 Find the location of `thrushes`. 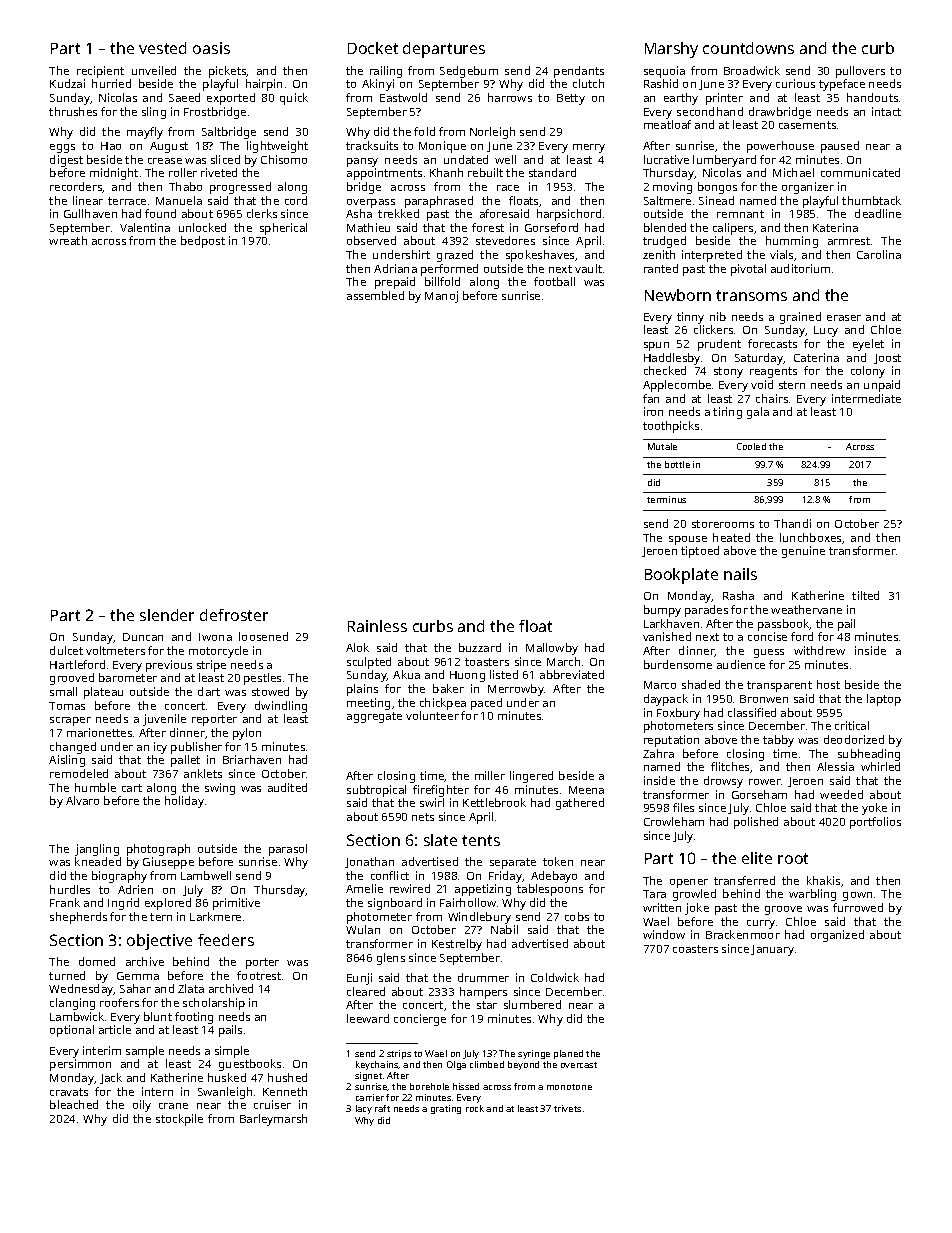

thrushes is located at coordinates (73, 111).
